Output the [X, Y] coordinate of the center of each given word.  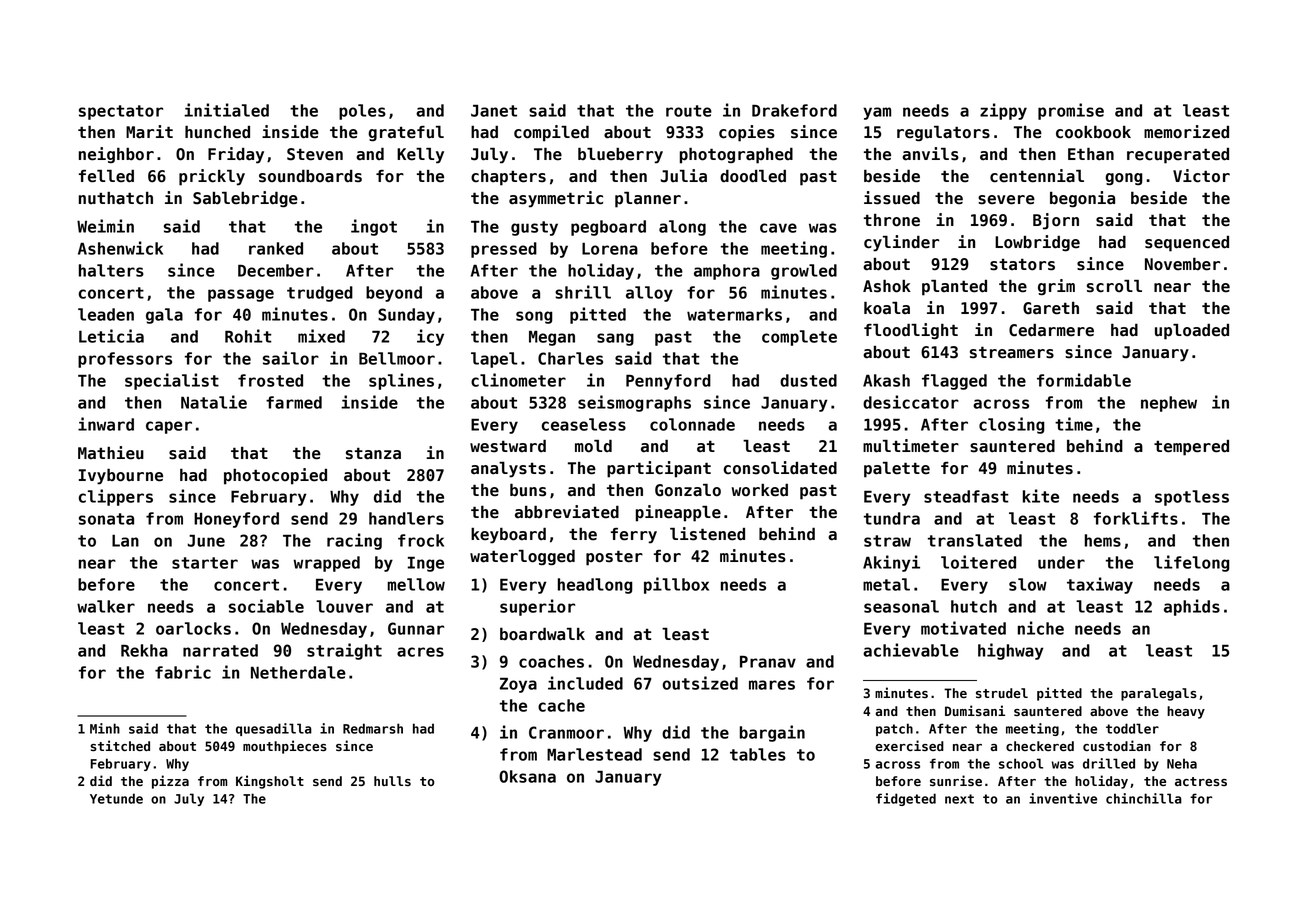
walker [106, 606]
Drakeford [794, 110]
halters [111, 270]
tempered [1191, 448]
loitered [978, 562]
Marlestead [594, 754]
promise [1071, 111]
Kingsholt [270, 782]
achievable [911, 650]
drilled [1109, 763]
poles [362, 112]
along [682, 228]
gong [1124, 179]
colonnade [692, 424]
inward [106, 424]
